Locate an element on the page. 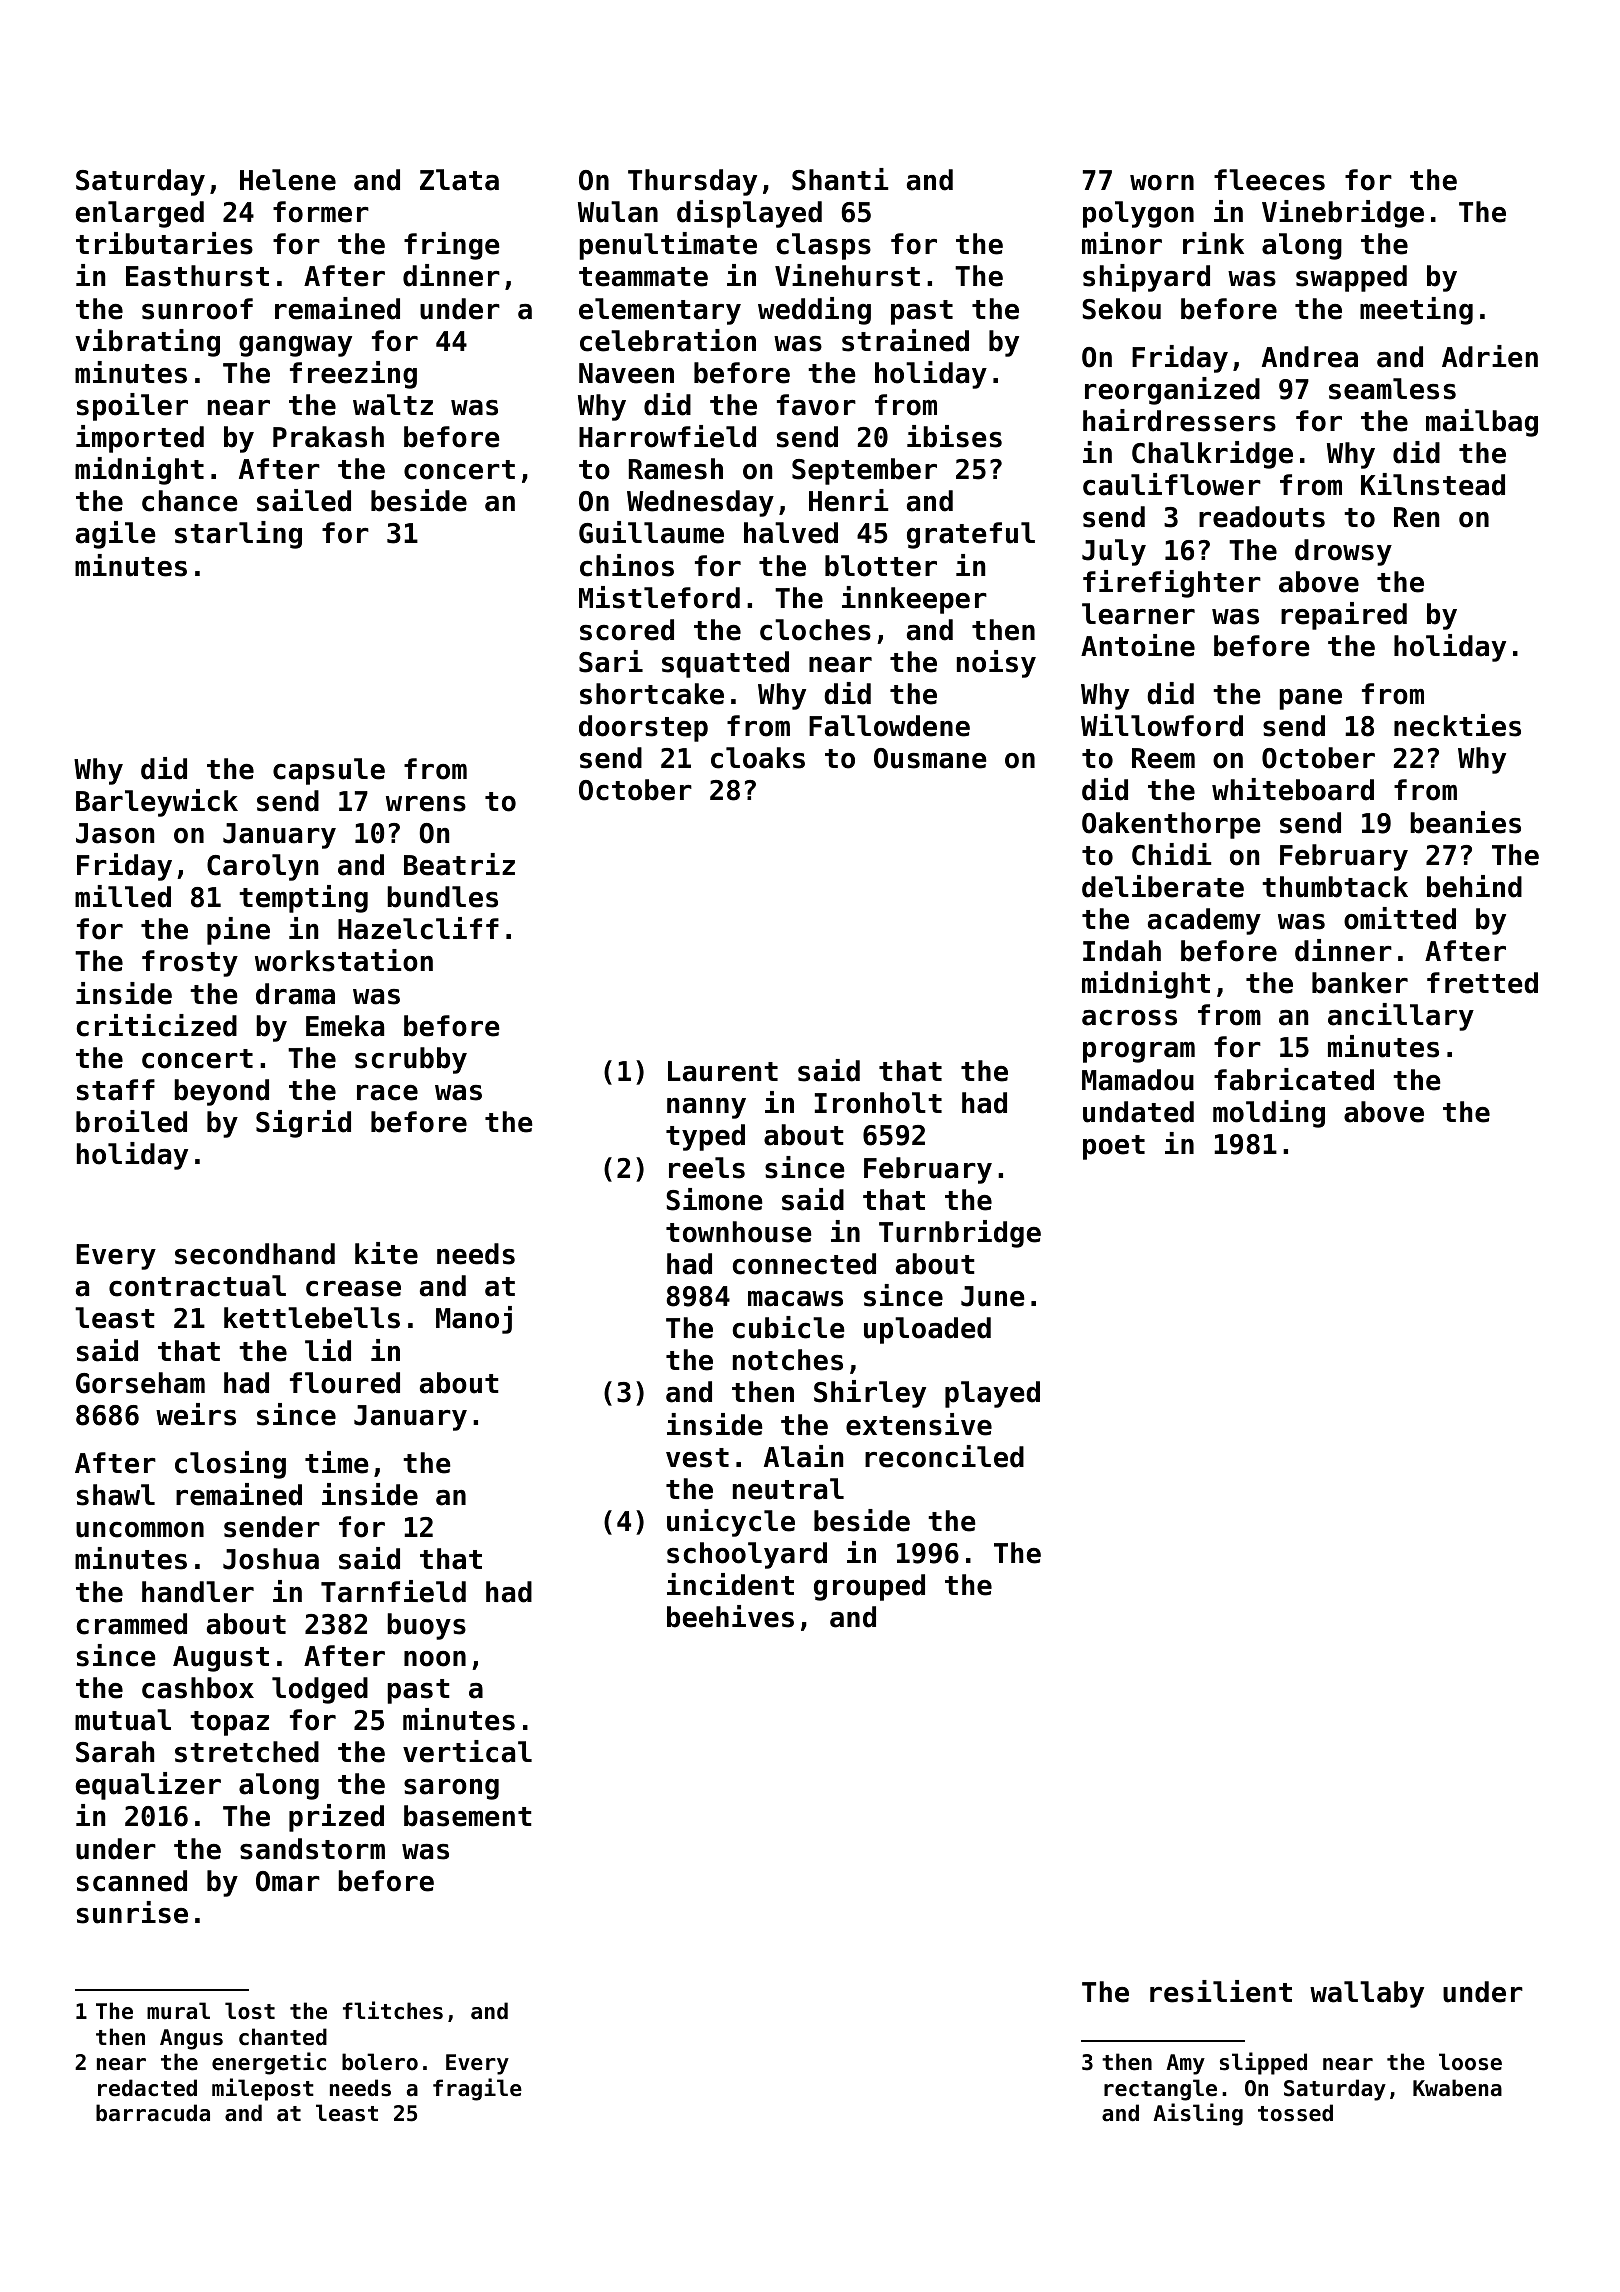 This page has height=2292, width=1620. grouped is located at coordinates (869, 1587).
